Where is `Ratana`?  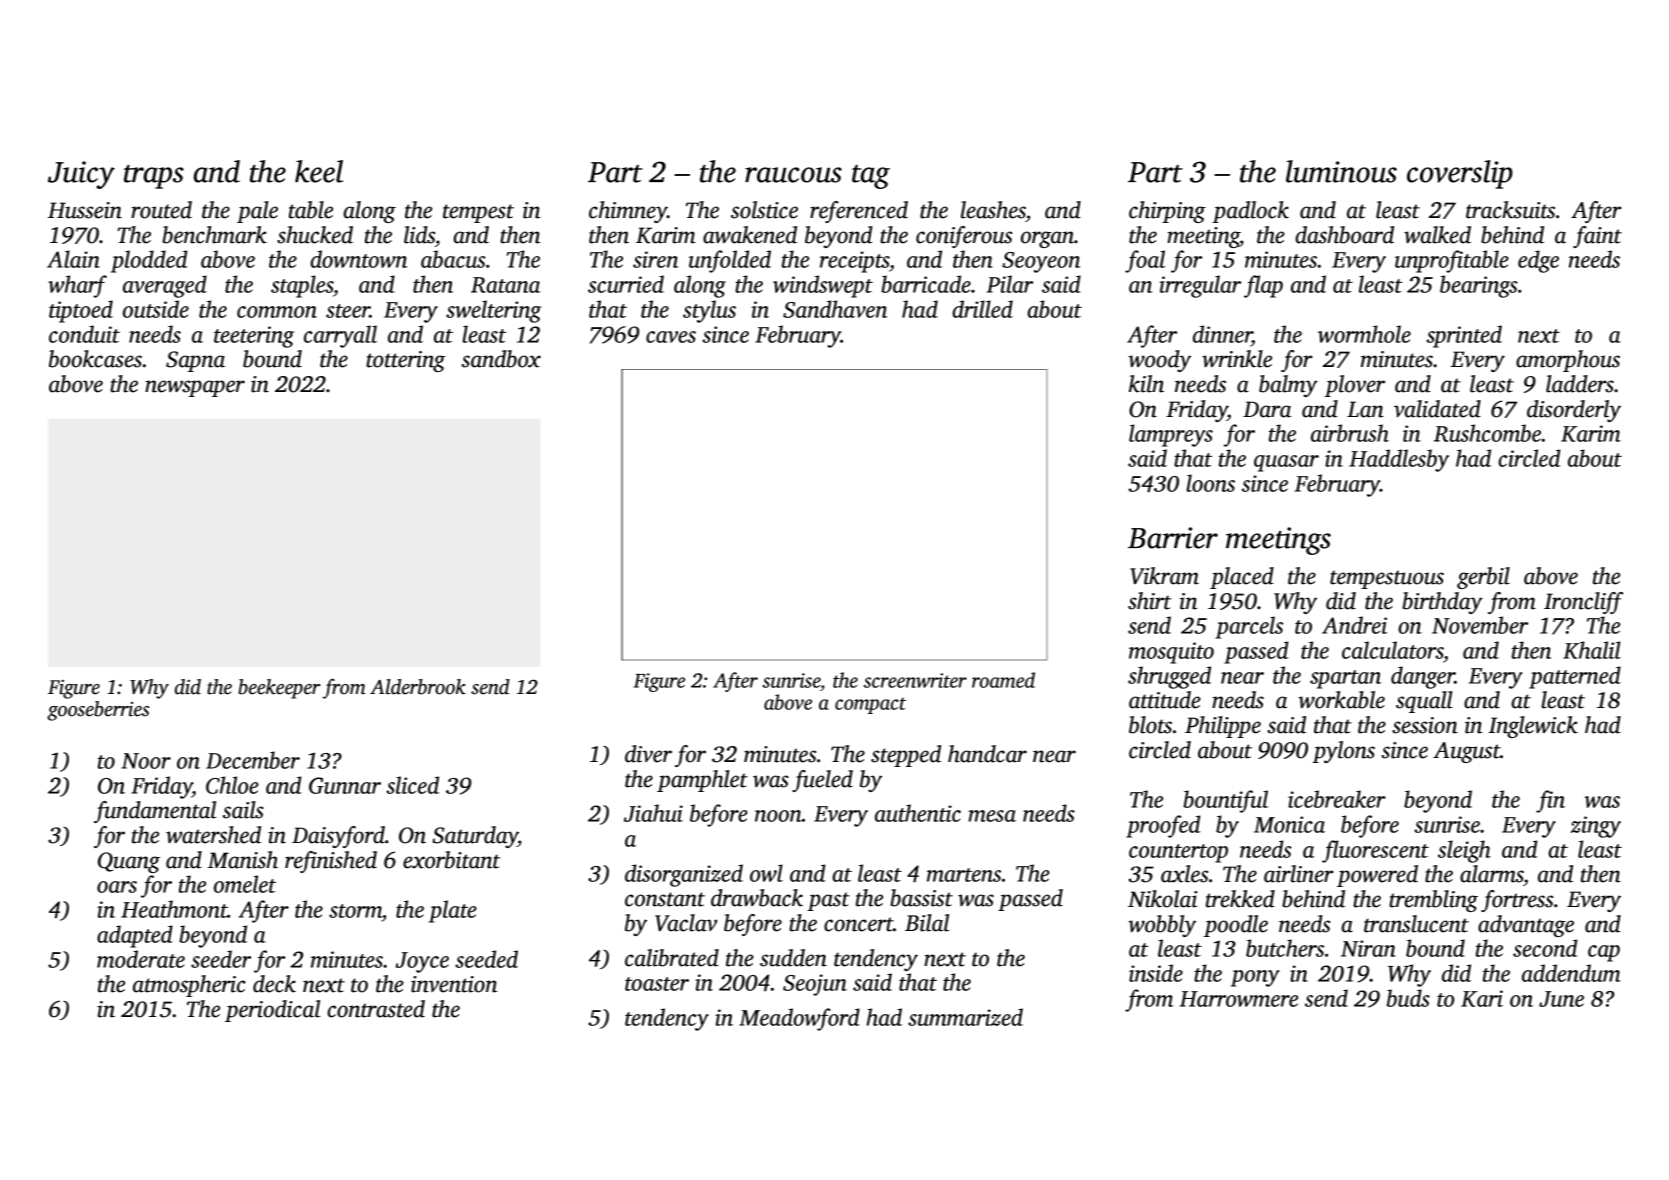 Ratana is located at coordinates (505, 285).
